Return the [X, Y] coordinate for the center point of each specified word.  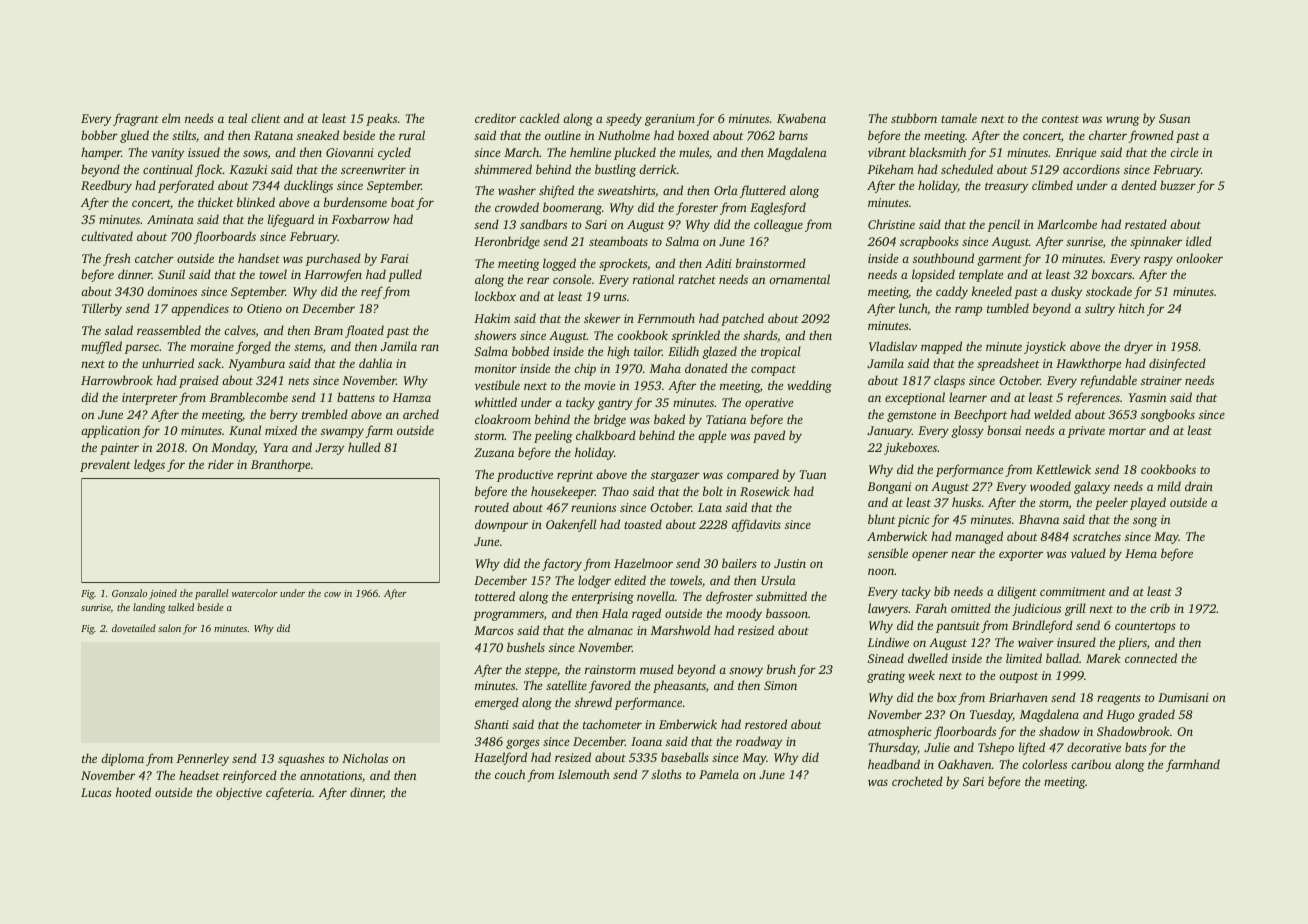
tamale [959, 118]
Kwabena [801, 118]
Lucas [96, 792]
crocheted [917, 781]
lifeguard [291, 220]
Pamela [719, 774]
